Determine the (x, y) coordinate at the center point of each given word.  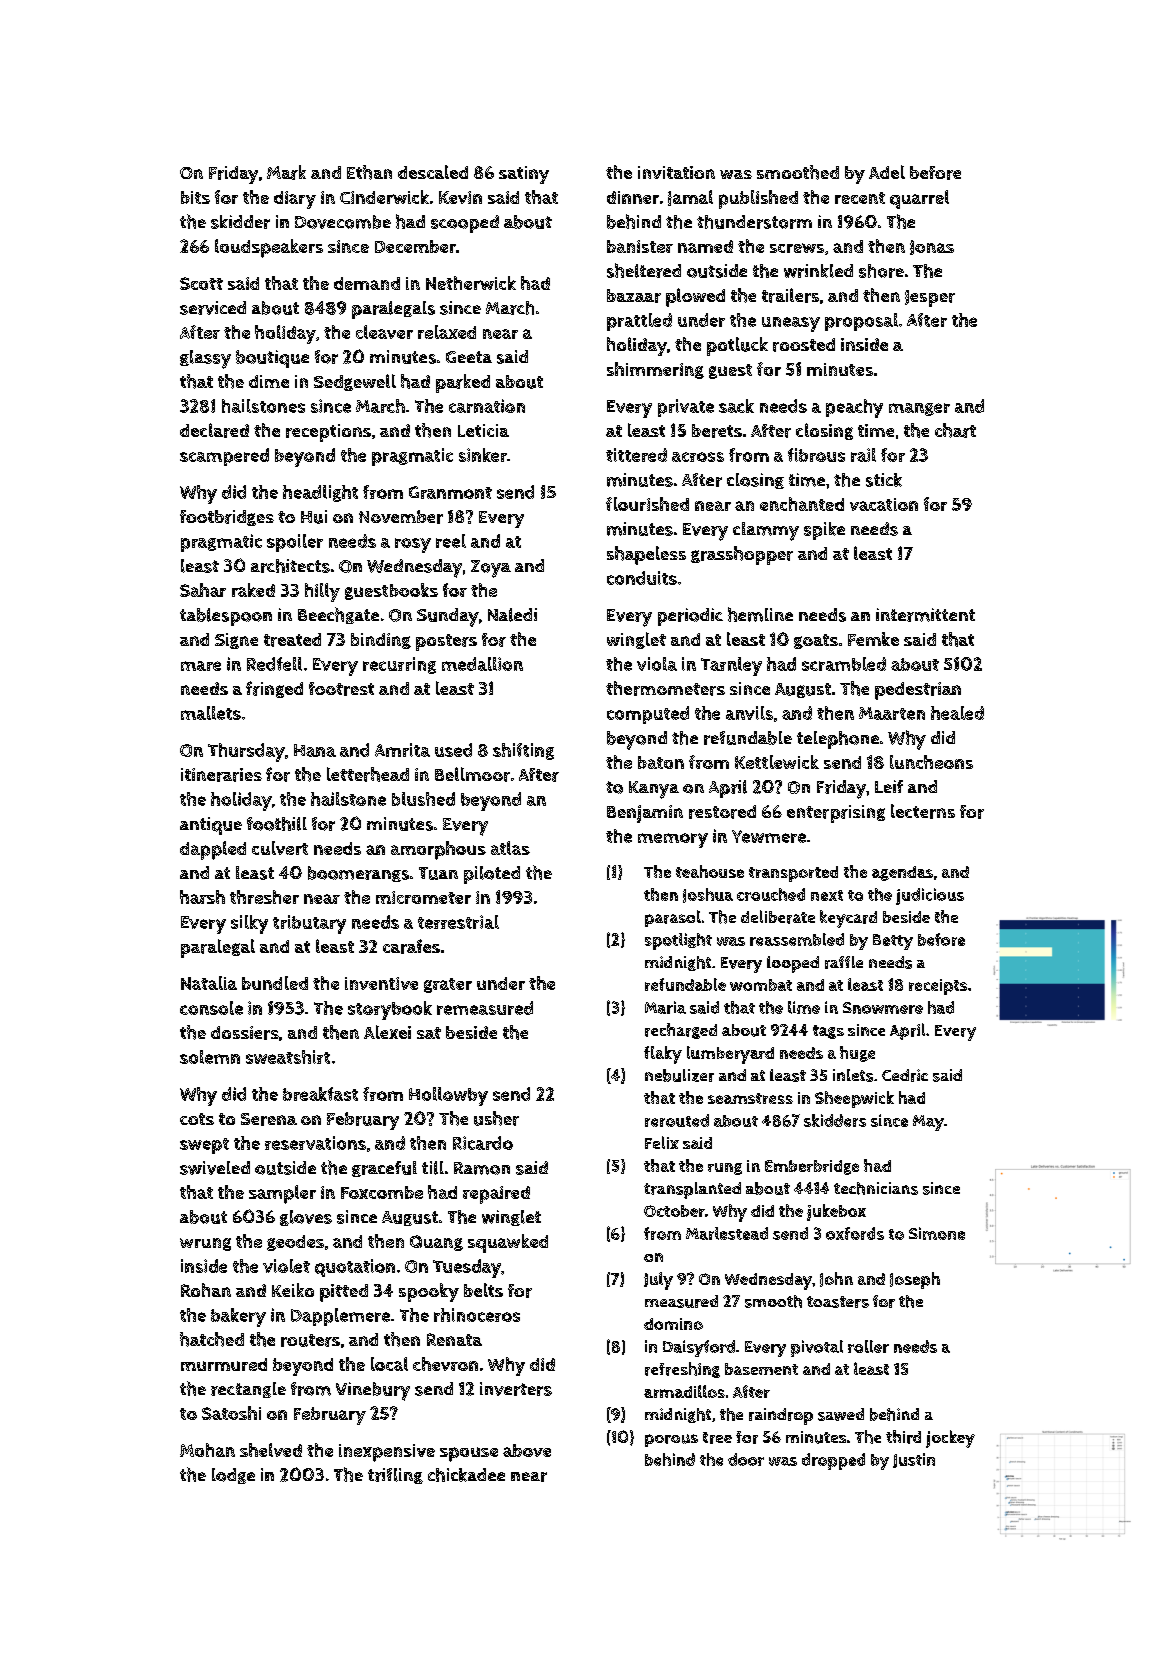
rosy (413, 545)
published (758, 199)
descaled (433, 172)
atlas (510, 848)
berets (717, 431)
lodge (233, 1476)
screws (797, 248)
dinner (633, 197)
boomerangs (358, 874)
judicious (930, 896)
